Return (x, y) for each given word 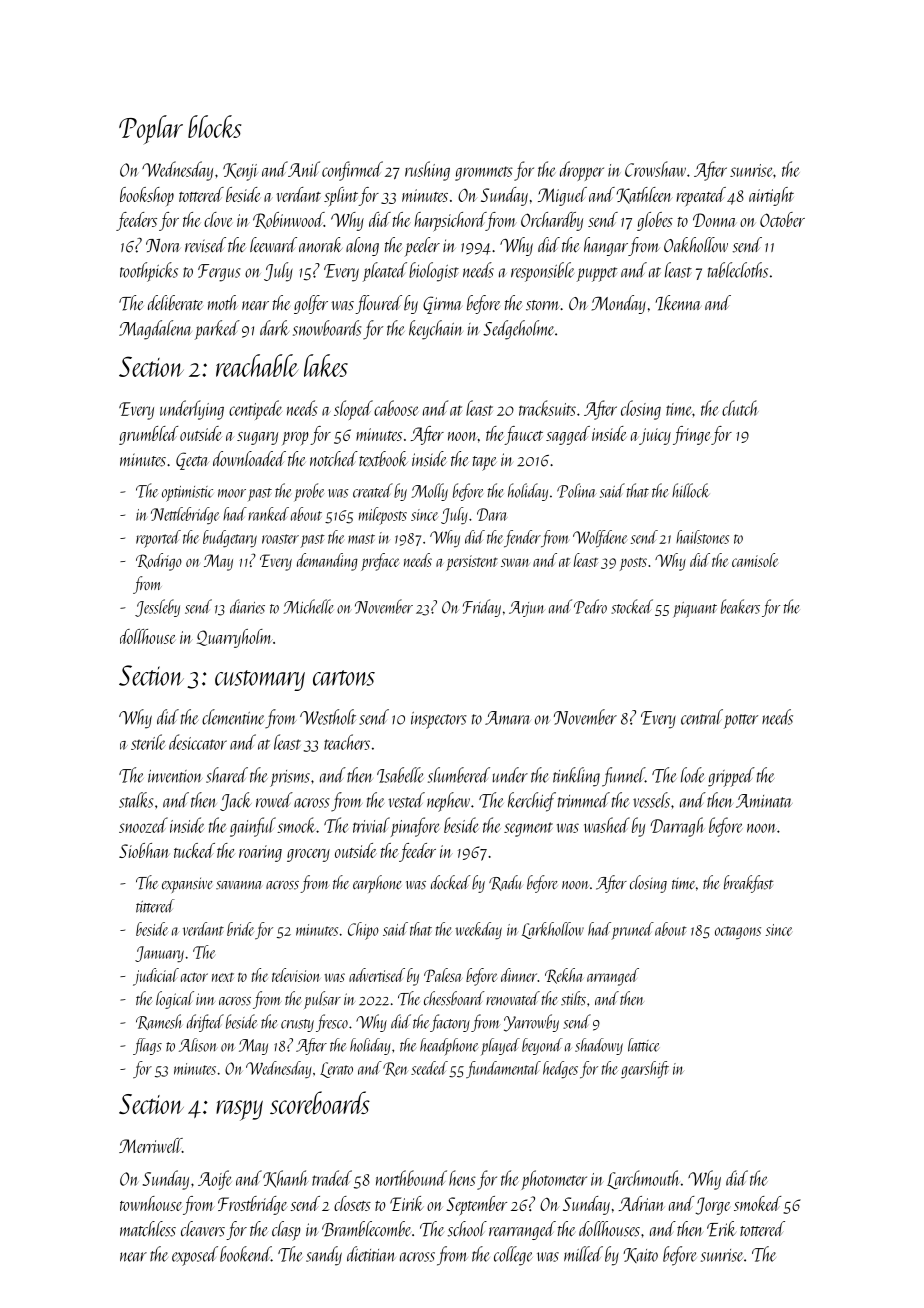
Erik (721, 1229)
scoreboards (320, 1102)
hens (462, 1178)
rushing (427, 171)
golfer (311, 304)
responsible (543, 272)
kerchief (532, 802)
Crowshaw (655, 169)
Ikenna (678, 303)
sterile (148, 742)
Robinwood (288, 220)
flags (147, 1046)
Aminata (764, 801)
